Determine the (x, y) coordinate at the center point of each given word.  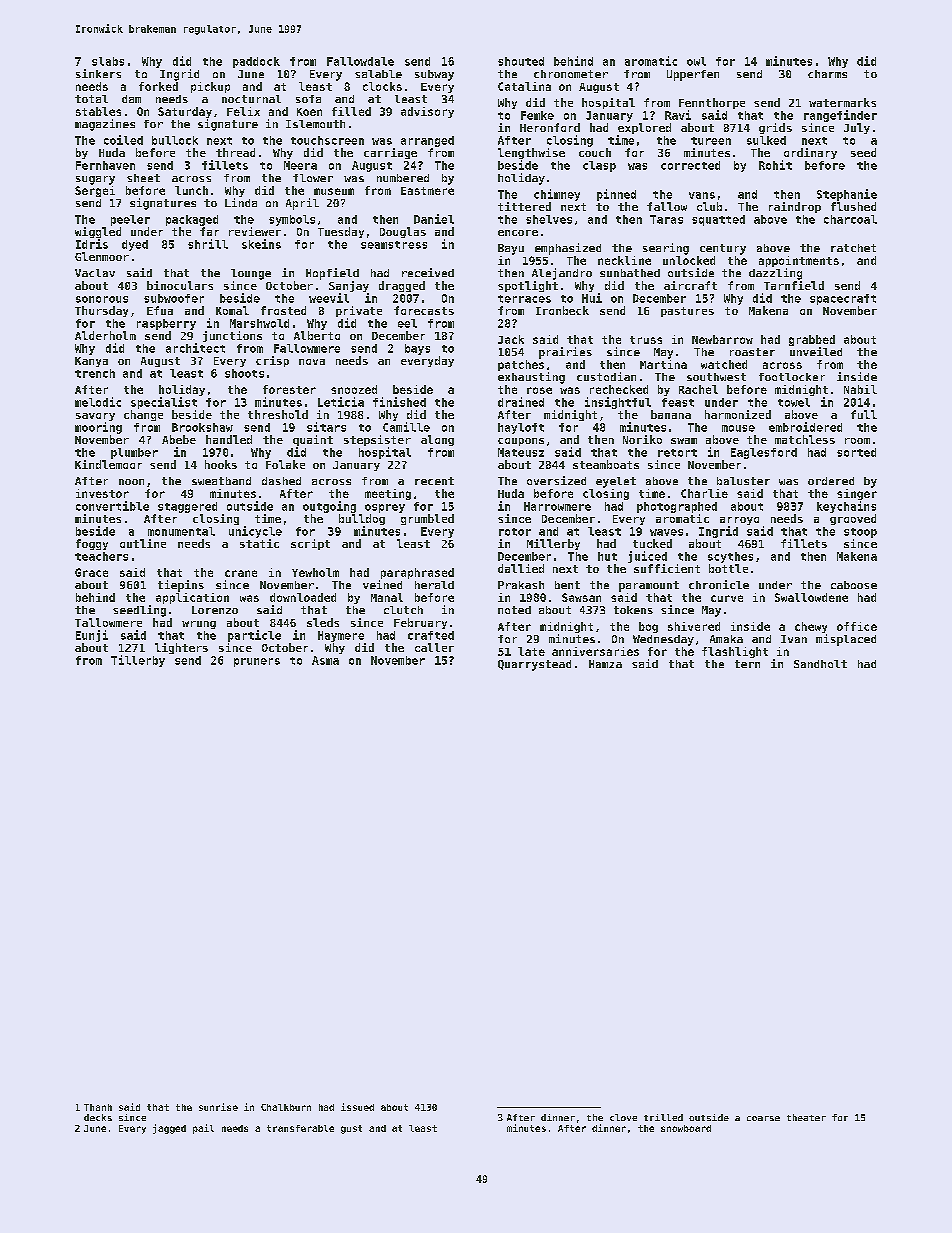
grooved (853, 519)
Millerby (553, 544)
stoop (860, 533)
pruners (257, 662)
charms (827, 74)
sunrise (218, 1107)
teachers (101, 556)
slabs (108, 61)
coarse (763, 1118)
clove (623, 1117)
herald (434, 585)
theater (806, 1117)
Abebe (179, 439)
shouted (521, 61)
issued (357, 1107)
